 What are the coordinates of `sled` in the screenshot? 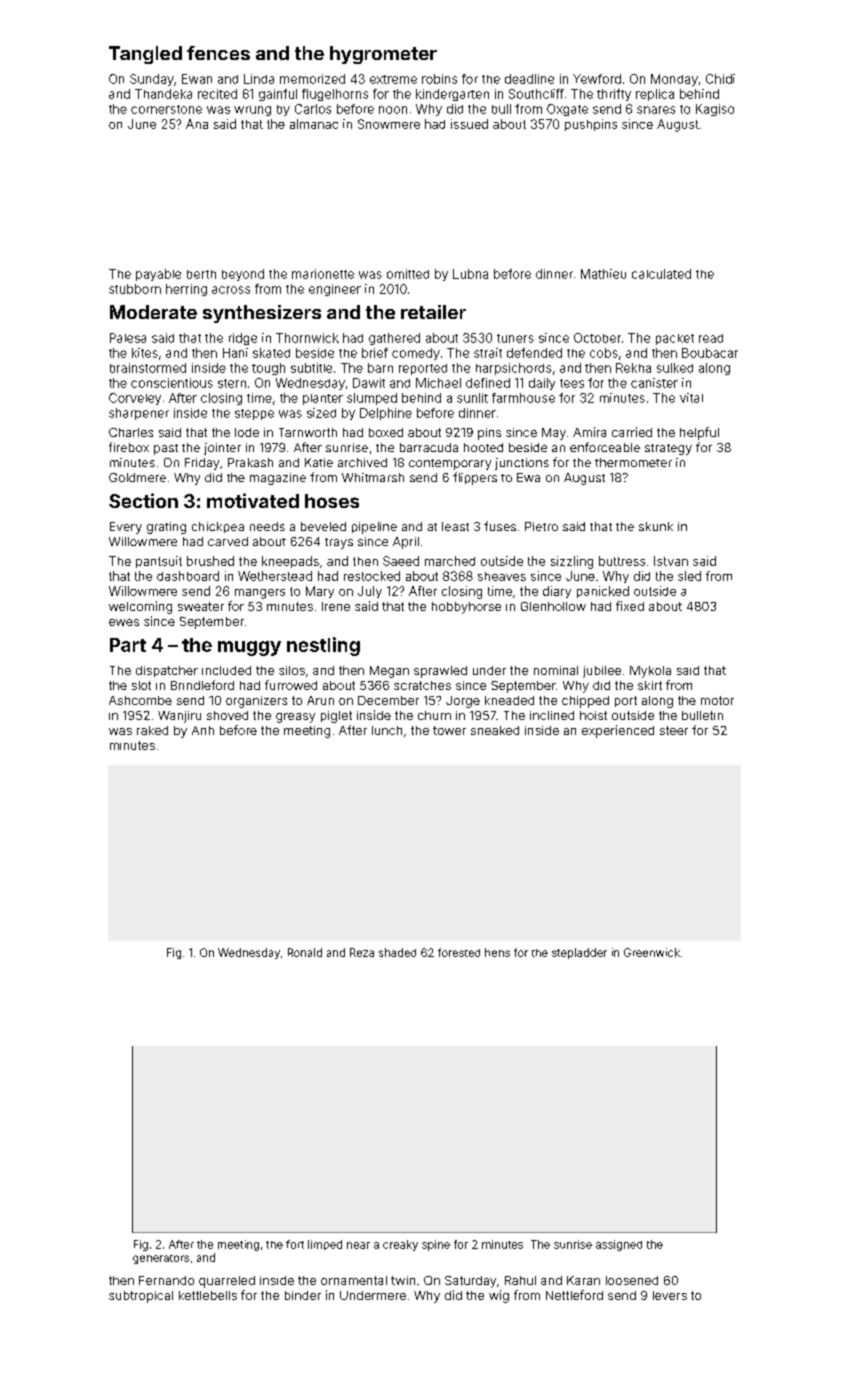 It's located at (689, 576).
